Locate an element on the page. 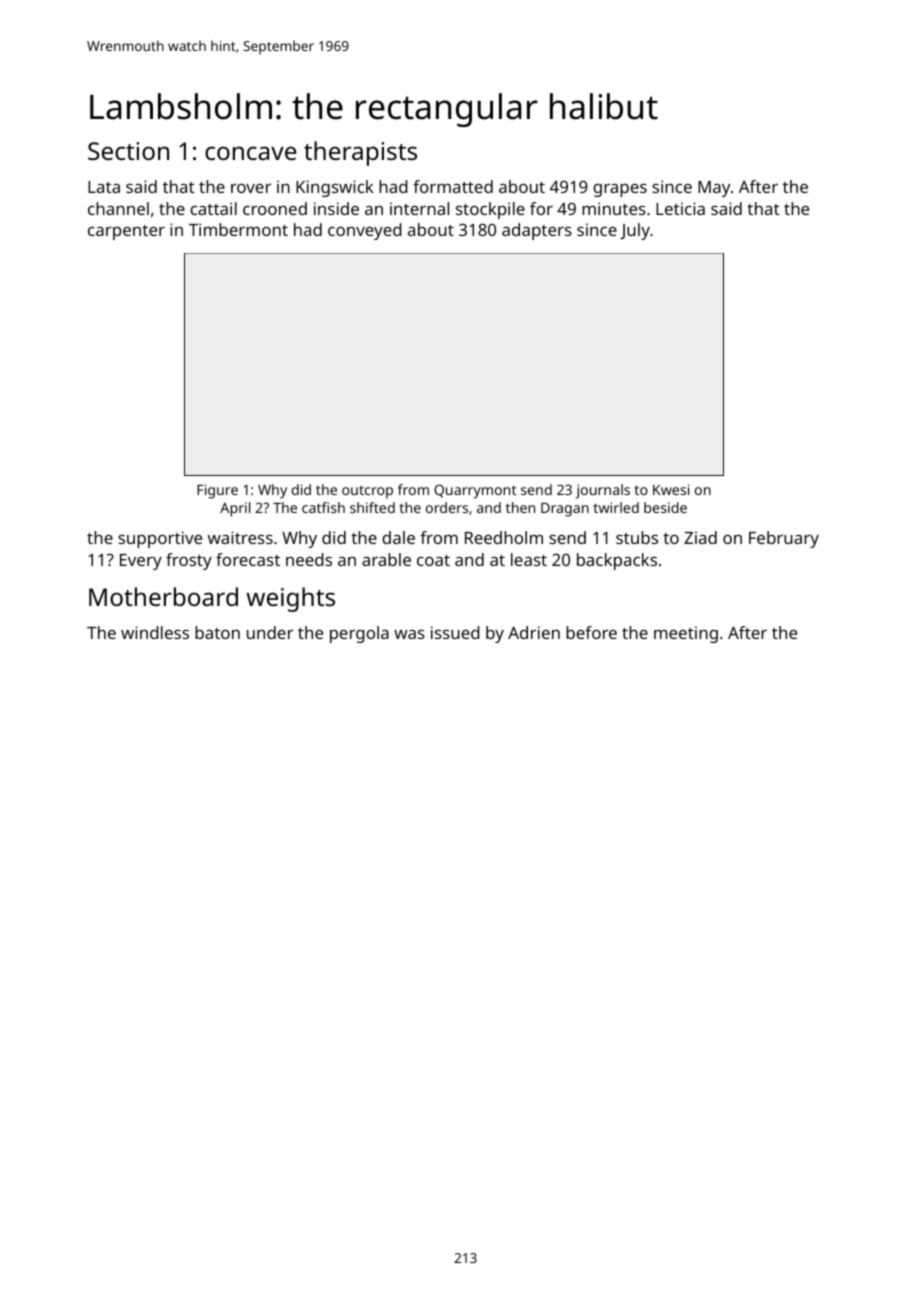 Image resolution: width=908 pixels, height=1316 pixels. Section is located at coordinates (128, 151).
